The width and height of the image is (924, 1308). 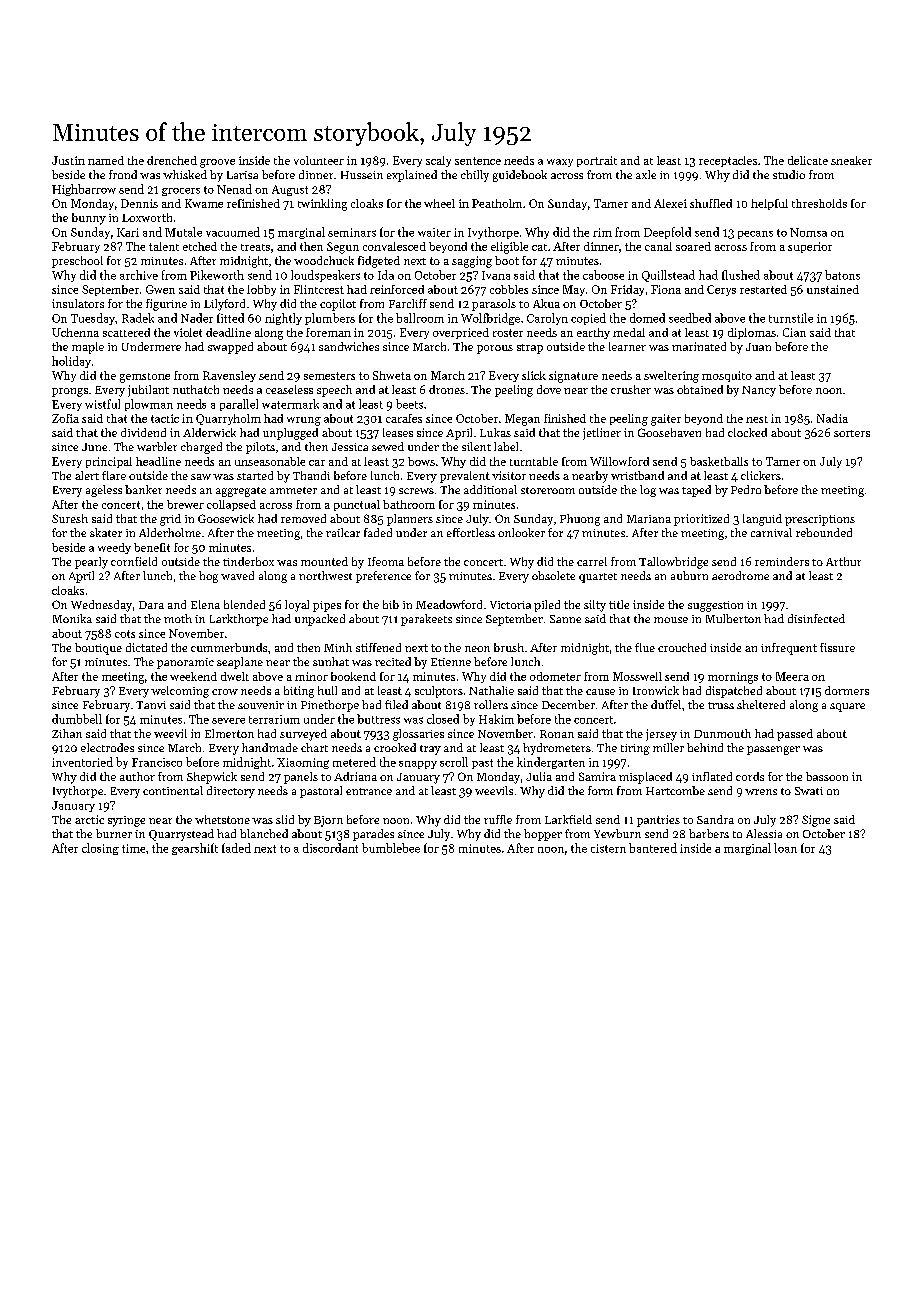 I want to click on eligible, so click(x=509, y=248).
